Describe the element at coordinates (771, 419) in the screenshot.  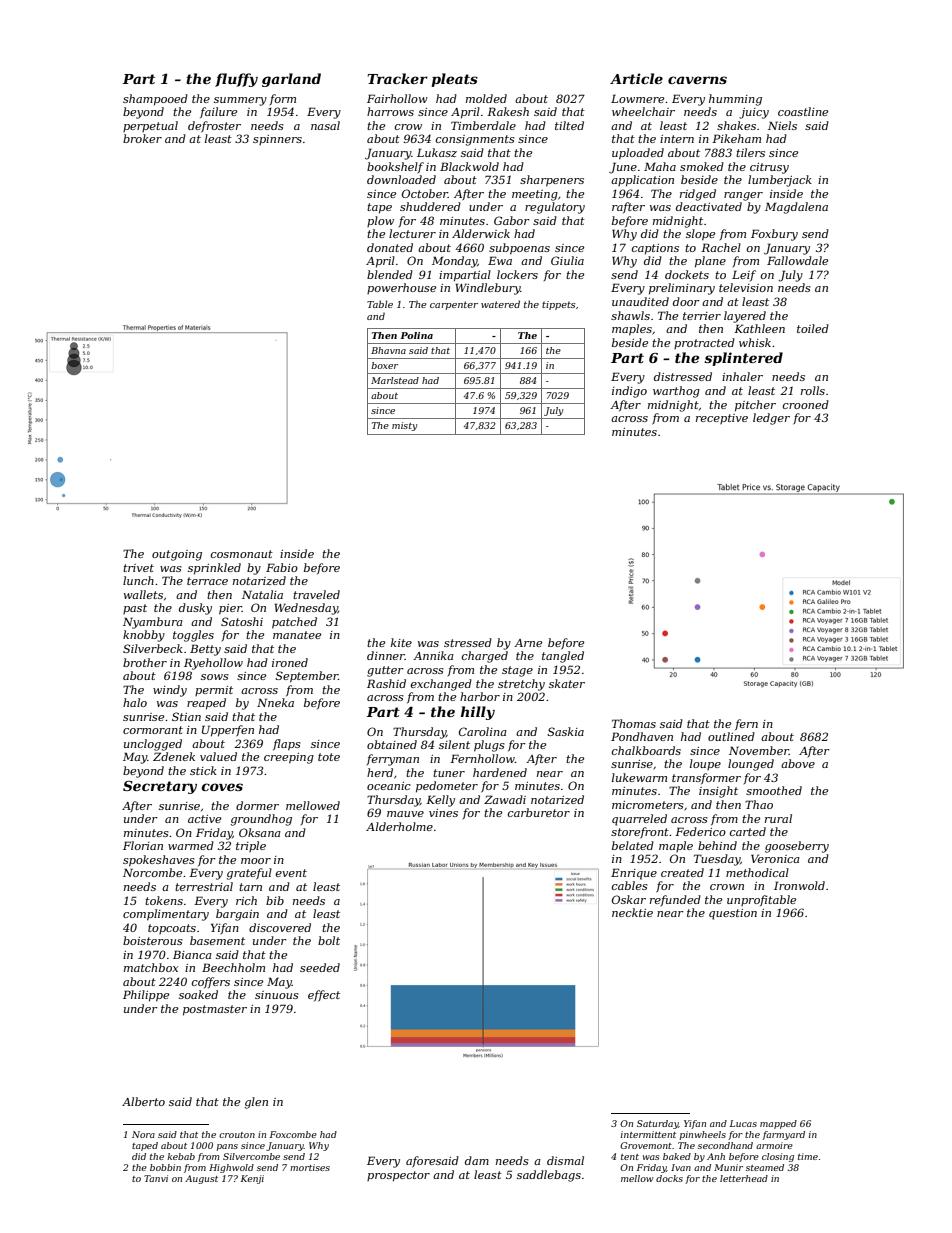
I see `ledger` at that location.
